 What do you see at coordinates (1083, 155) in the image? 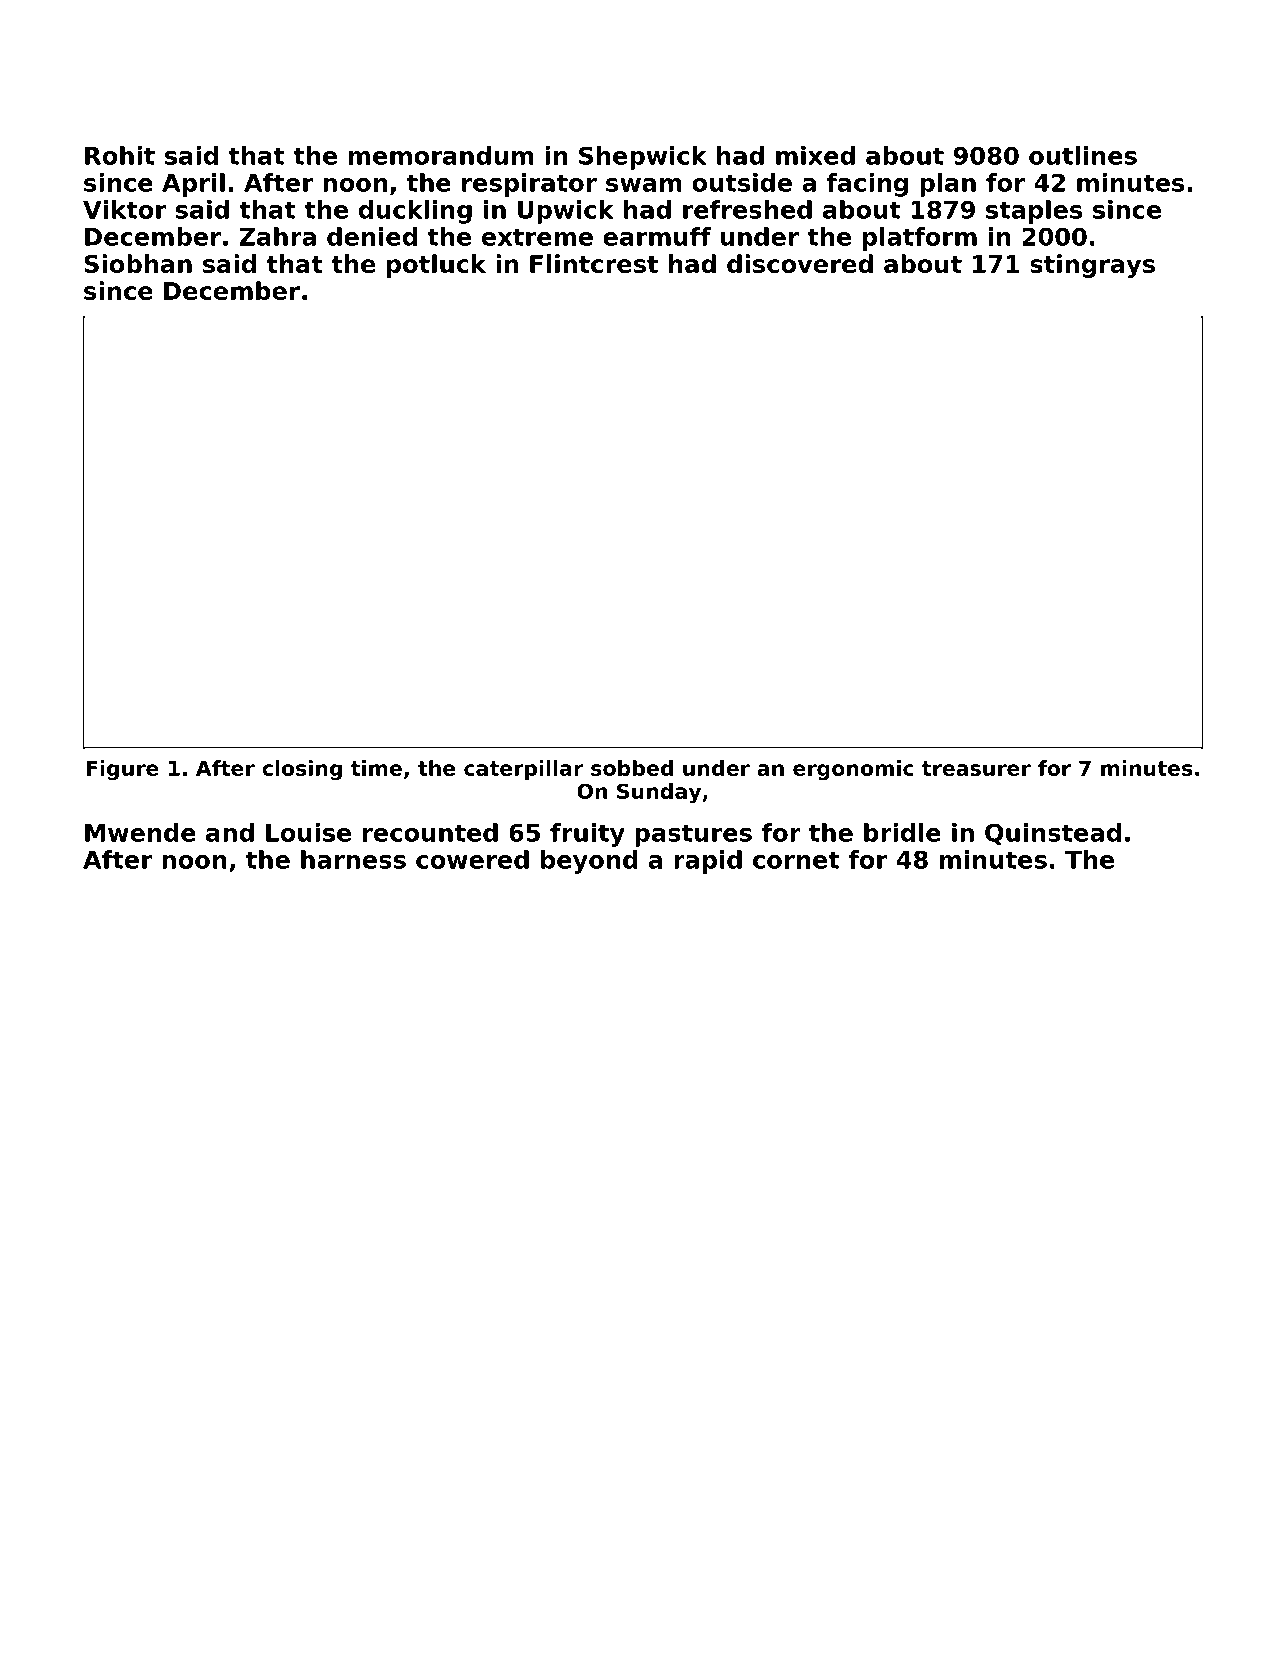
I see `outlines` at bounding box center [1083, 155].
